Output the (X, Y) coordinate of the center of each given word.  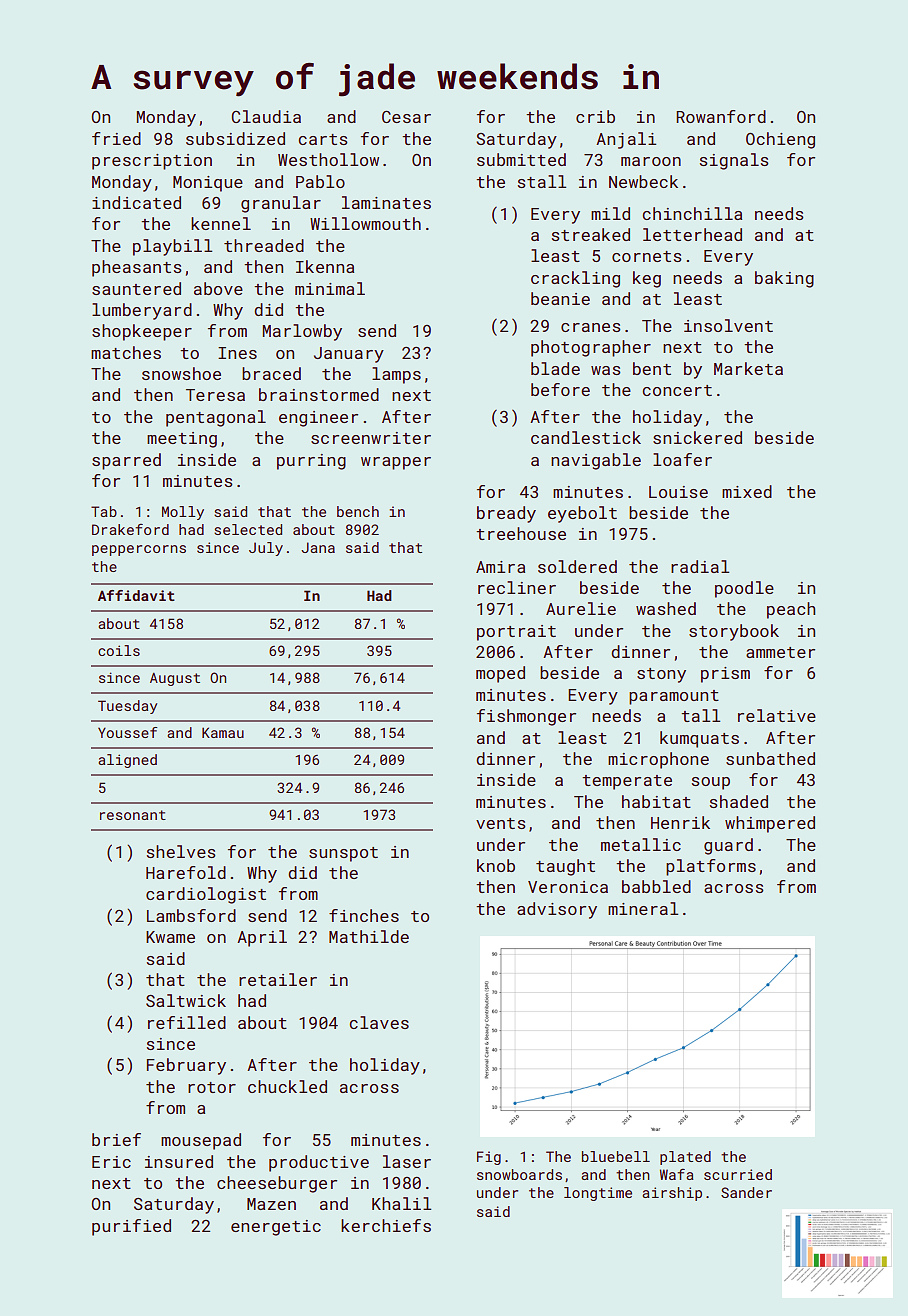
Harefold (186, 872)
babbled (656, 886)
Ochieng (780, 140)
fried (116, 138)
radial (700, 566)
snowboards (519, 1174)
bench (358, 511)
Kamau (223, 732)
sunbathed (770, 758)
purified (131, 1227)
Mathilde (369, 936)
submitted (521, 159)
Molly (183, 513)
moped (500, 674)
